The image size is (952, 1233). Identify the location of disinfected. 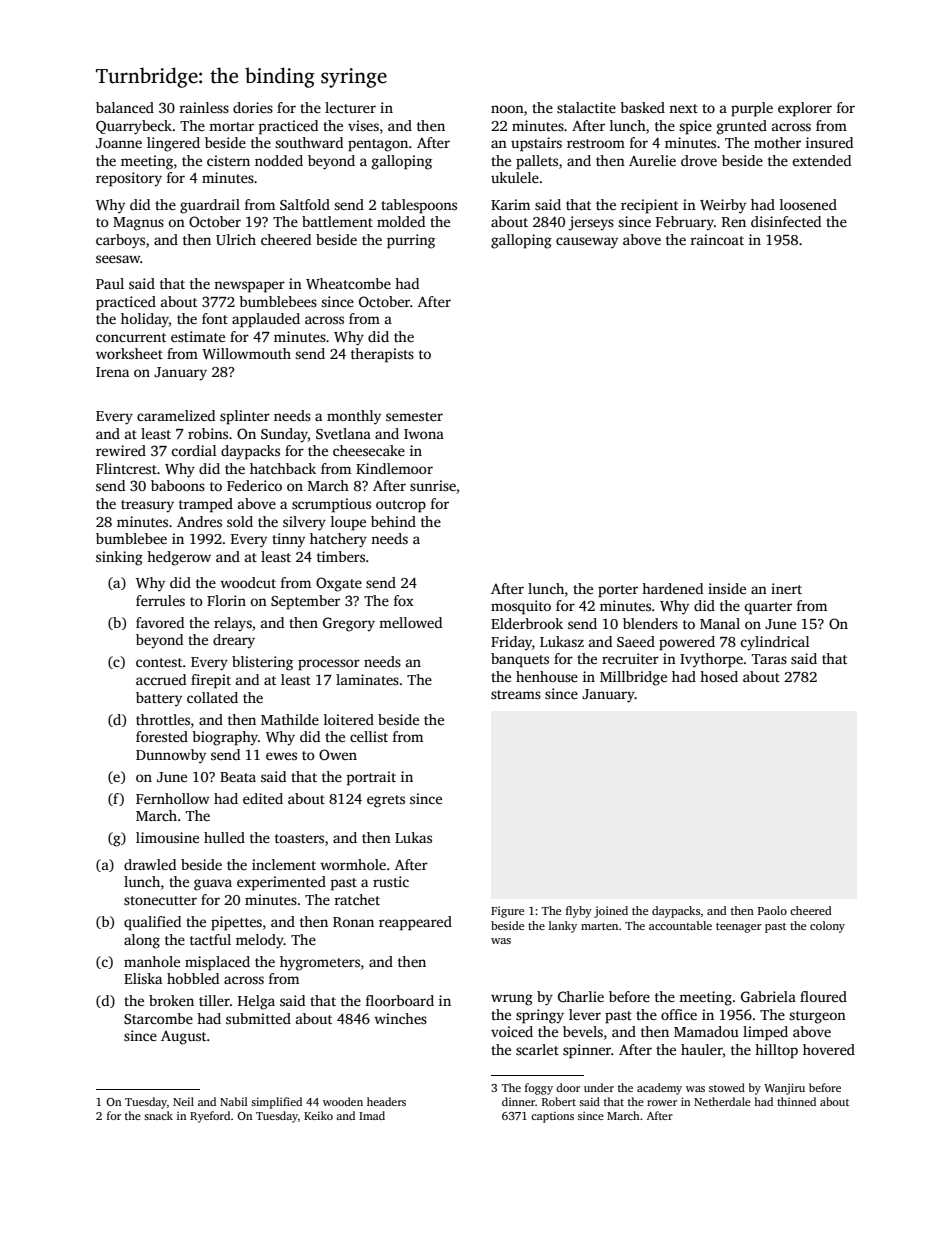
(786, 221).
